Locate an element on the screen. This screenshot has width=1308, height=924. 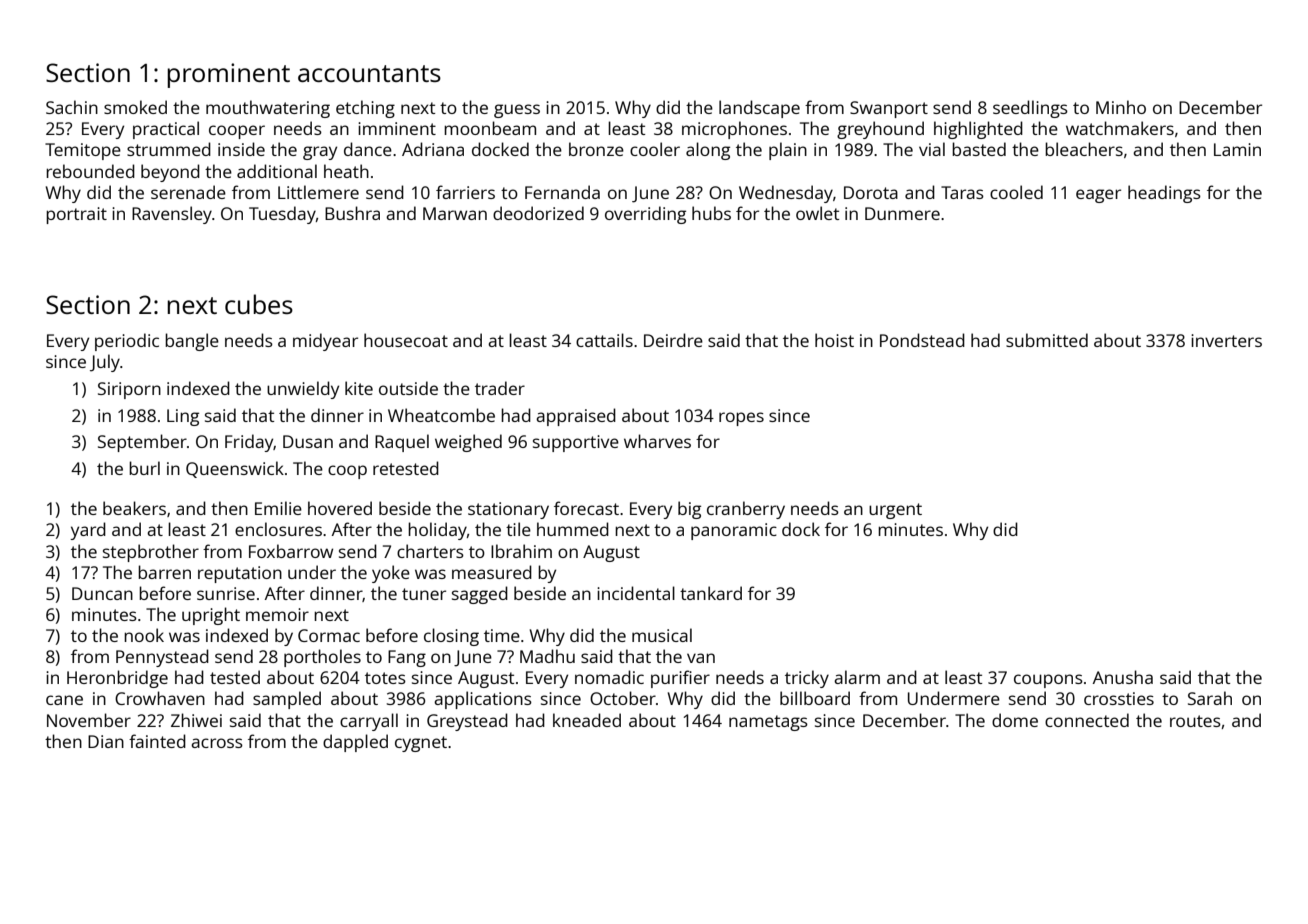
prominent is located at coordinates (228, 75).
